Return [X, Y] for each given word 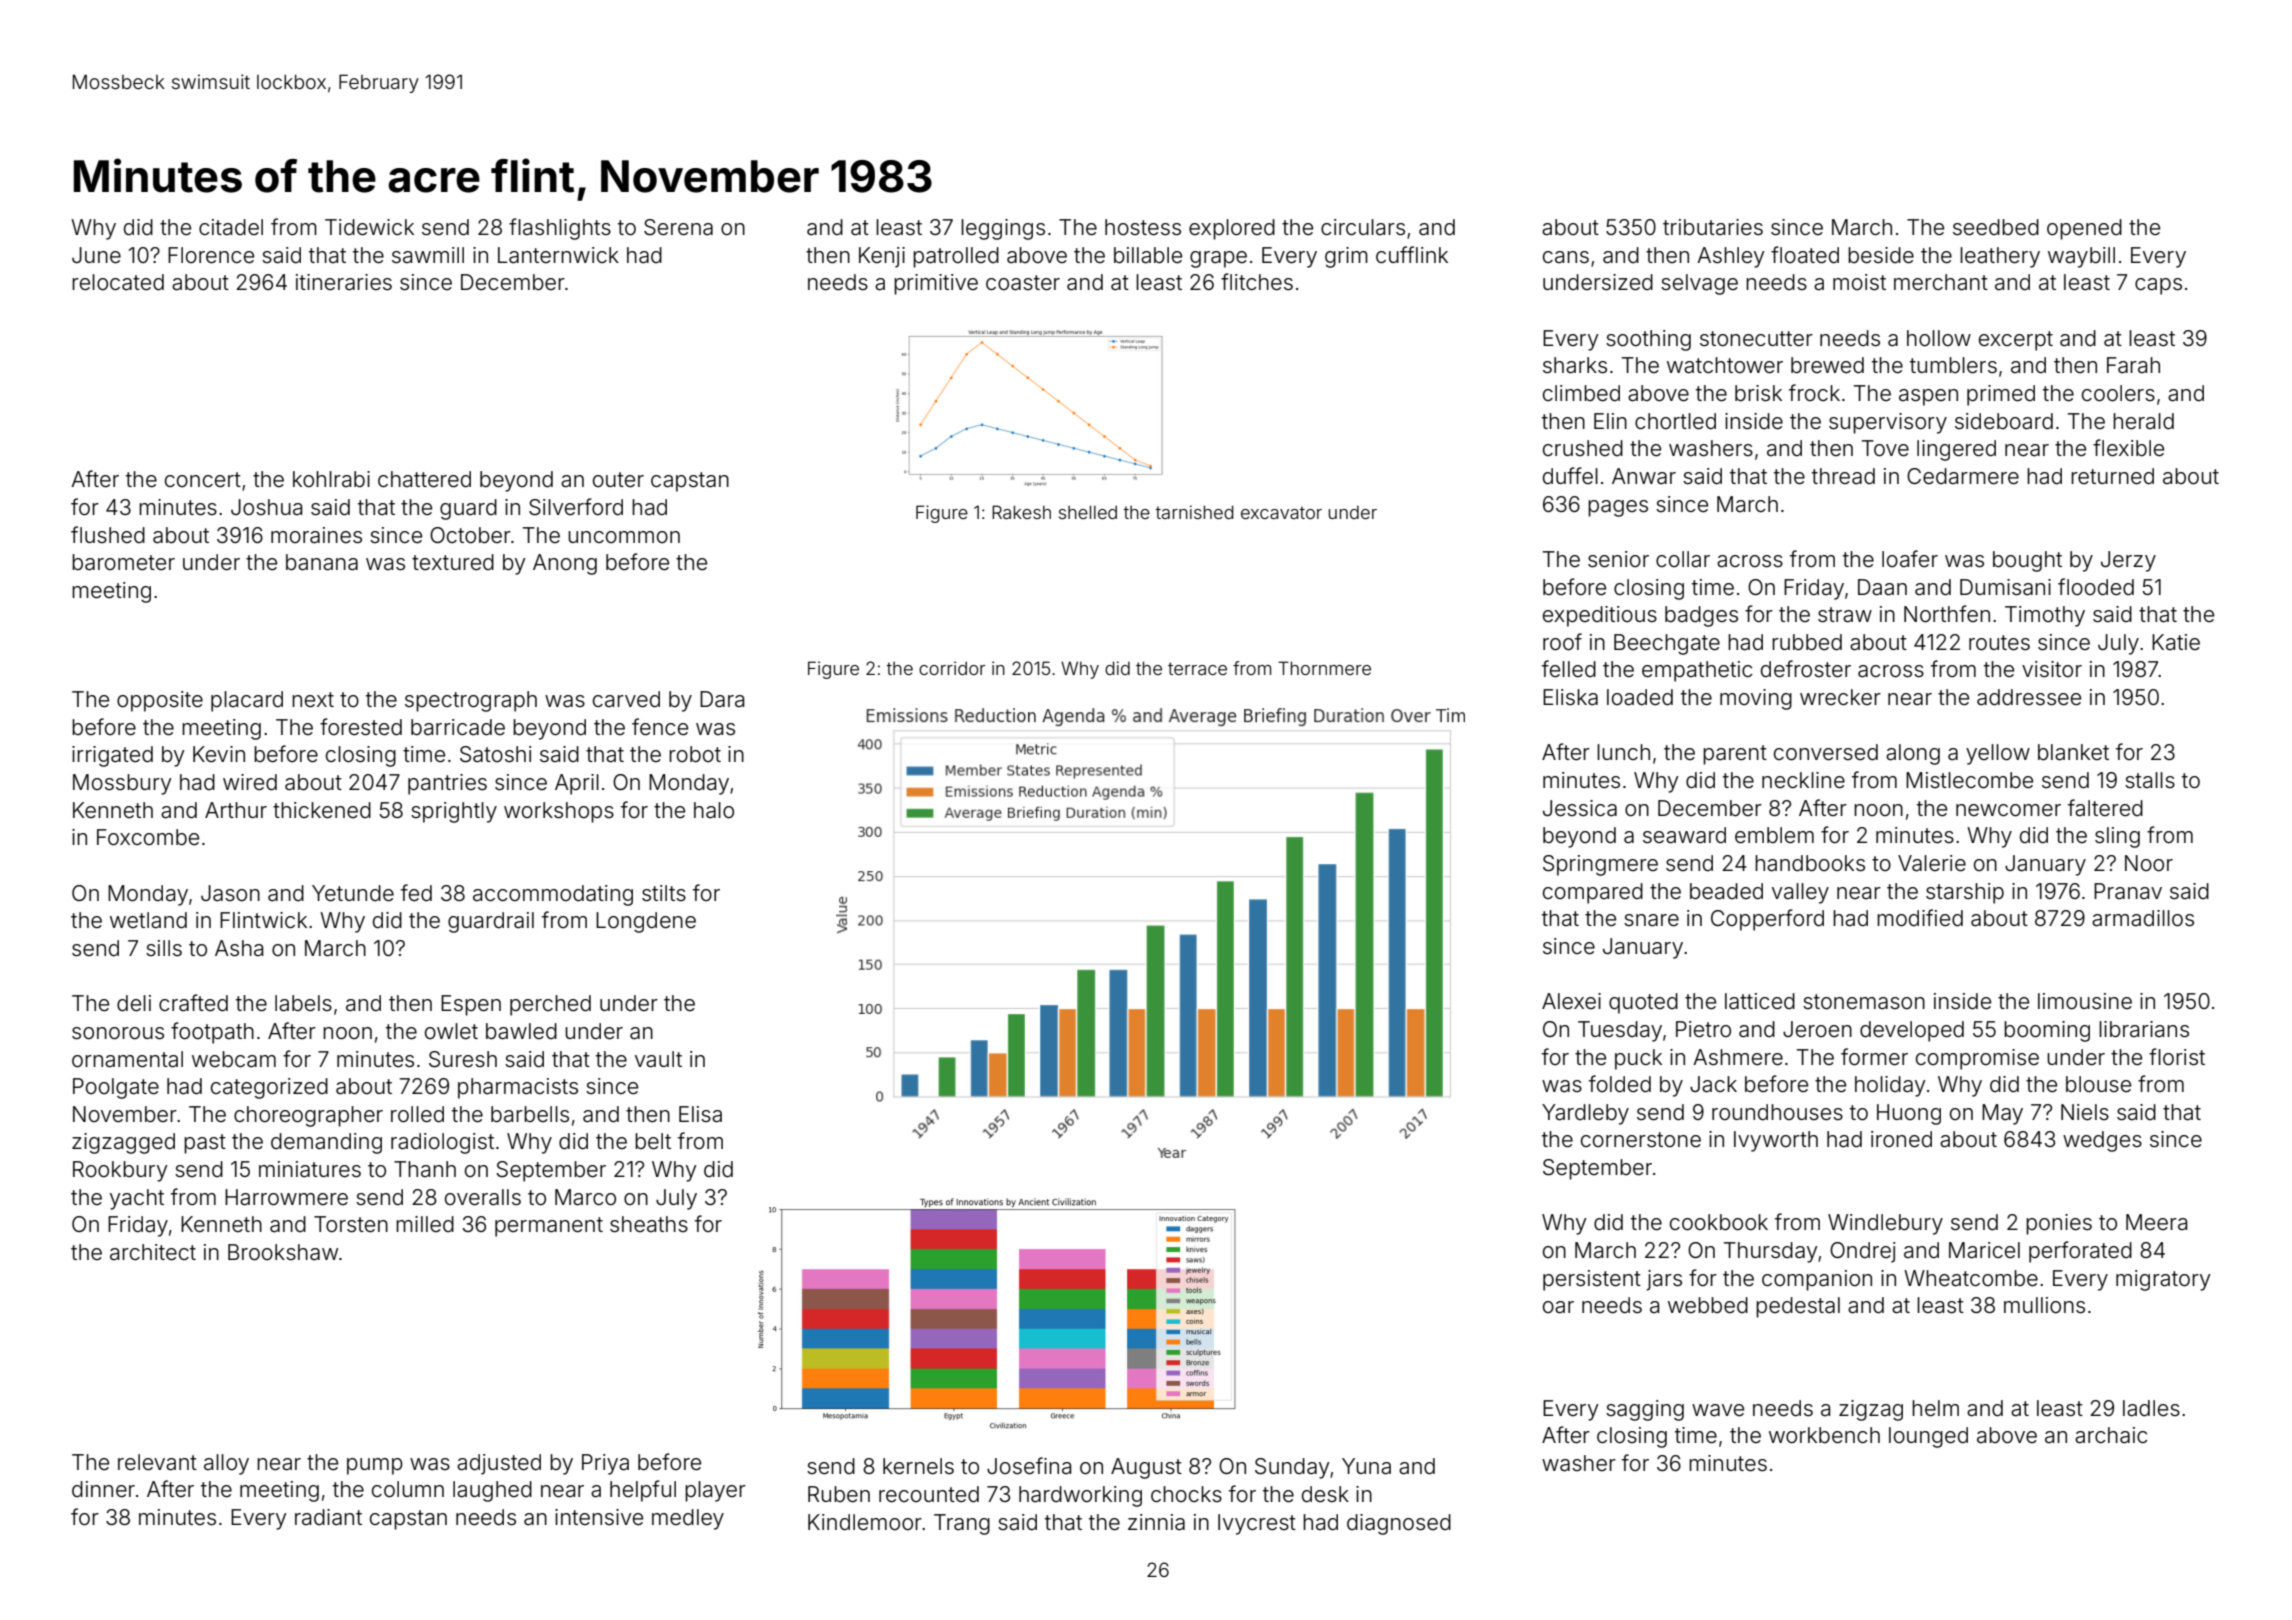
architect [153, 1252]
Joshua [266, 507]
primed [2001, 395]
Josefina [1029, 1466]
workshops [559, 812]
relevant [157, 1462]
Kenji [882, 257]
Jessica [1580, 808]
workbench [1824, 1435]
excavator [1281, 512]
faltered [2105, 808]
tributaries [1713, 227]
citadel [231, 227]
